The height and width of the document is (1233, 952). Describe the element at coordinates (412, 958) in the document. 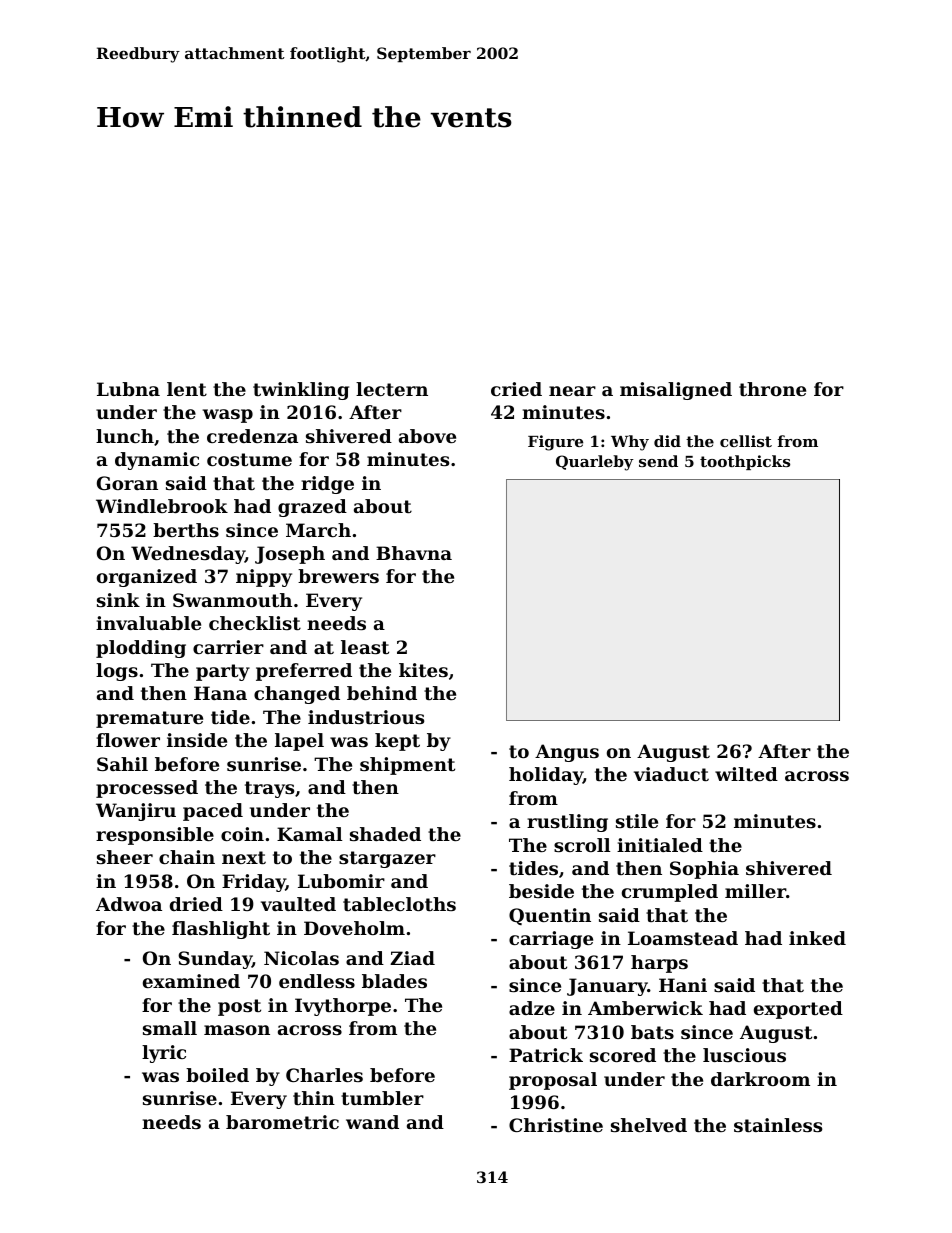

I see `Ziad` at that location.
